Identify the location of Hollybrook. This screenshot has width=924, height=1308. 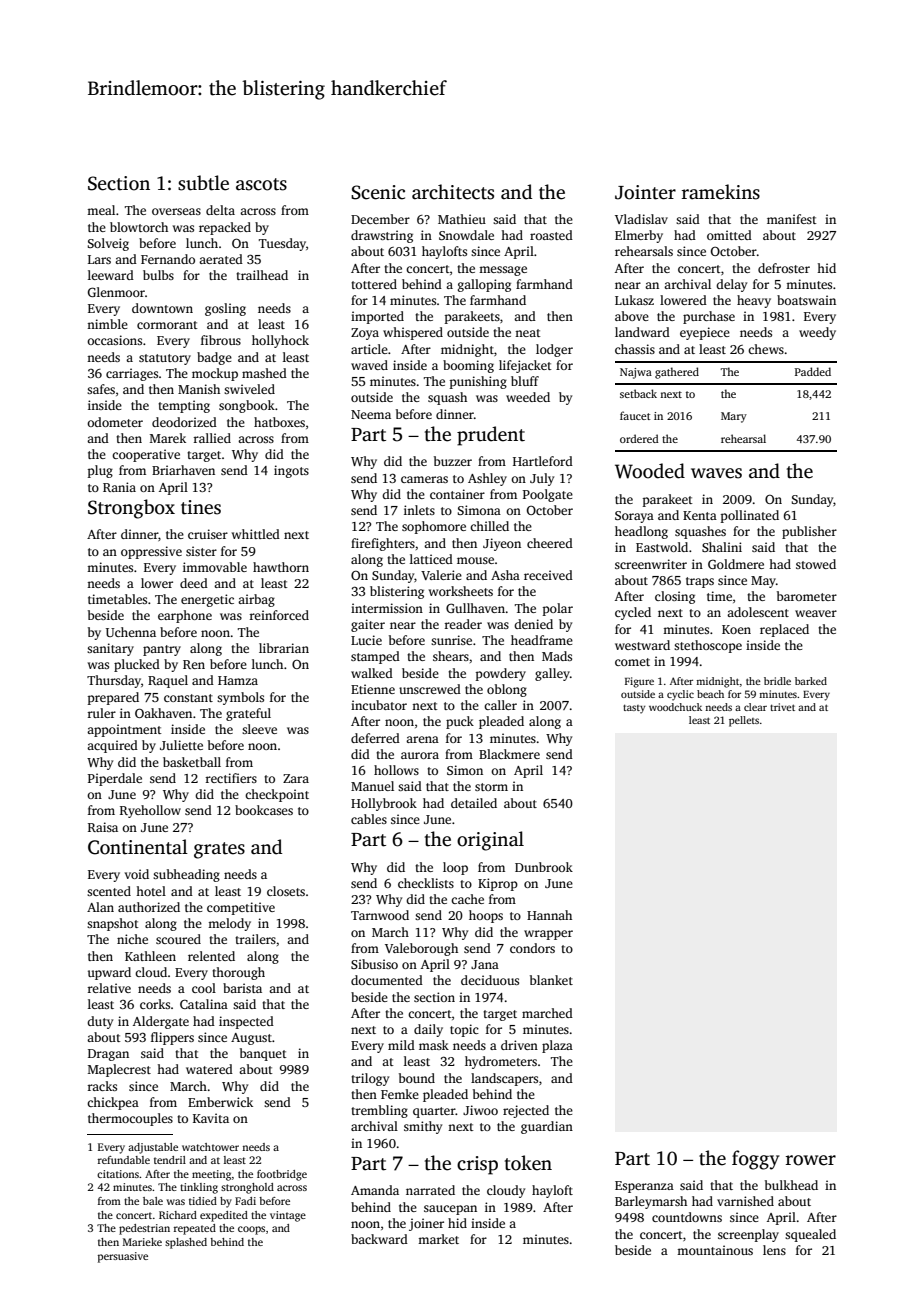
(384, 804).
